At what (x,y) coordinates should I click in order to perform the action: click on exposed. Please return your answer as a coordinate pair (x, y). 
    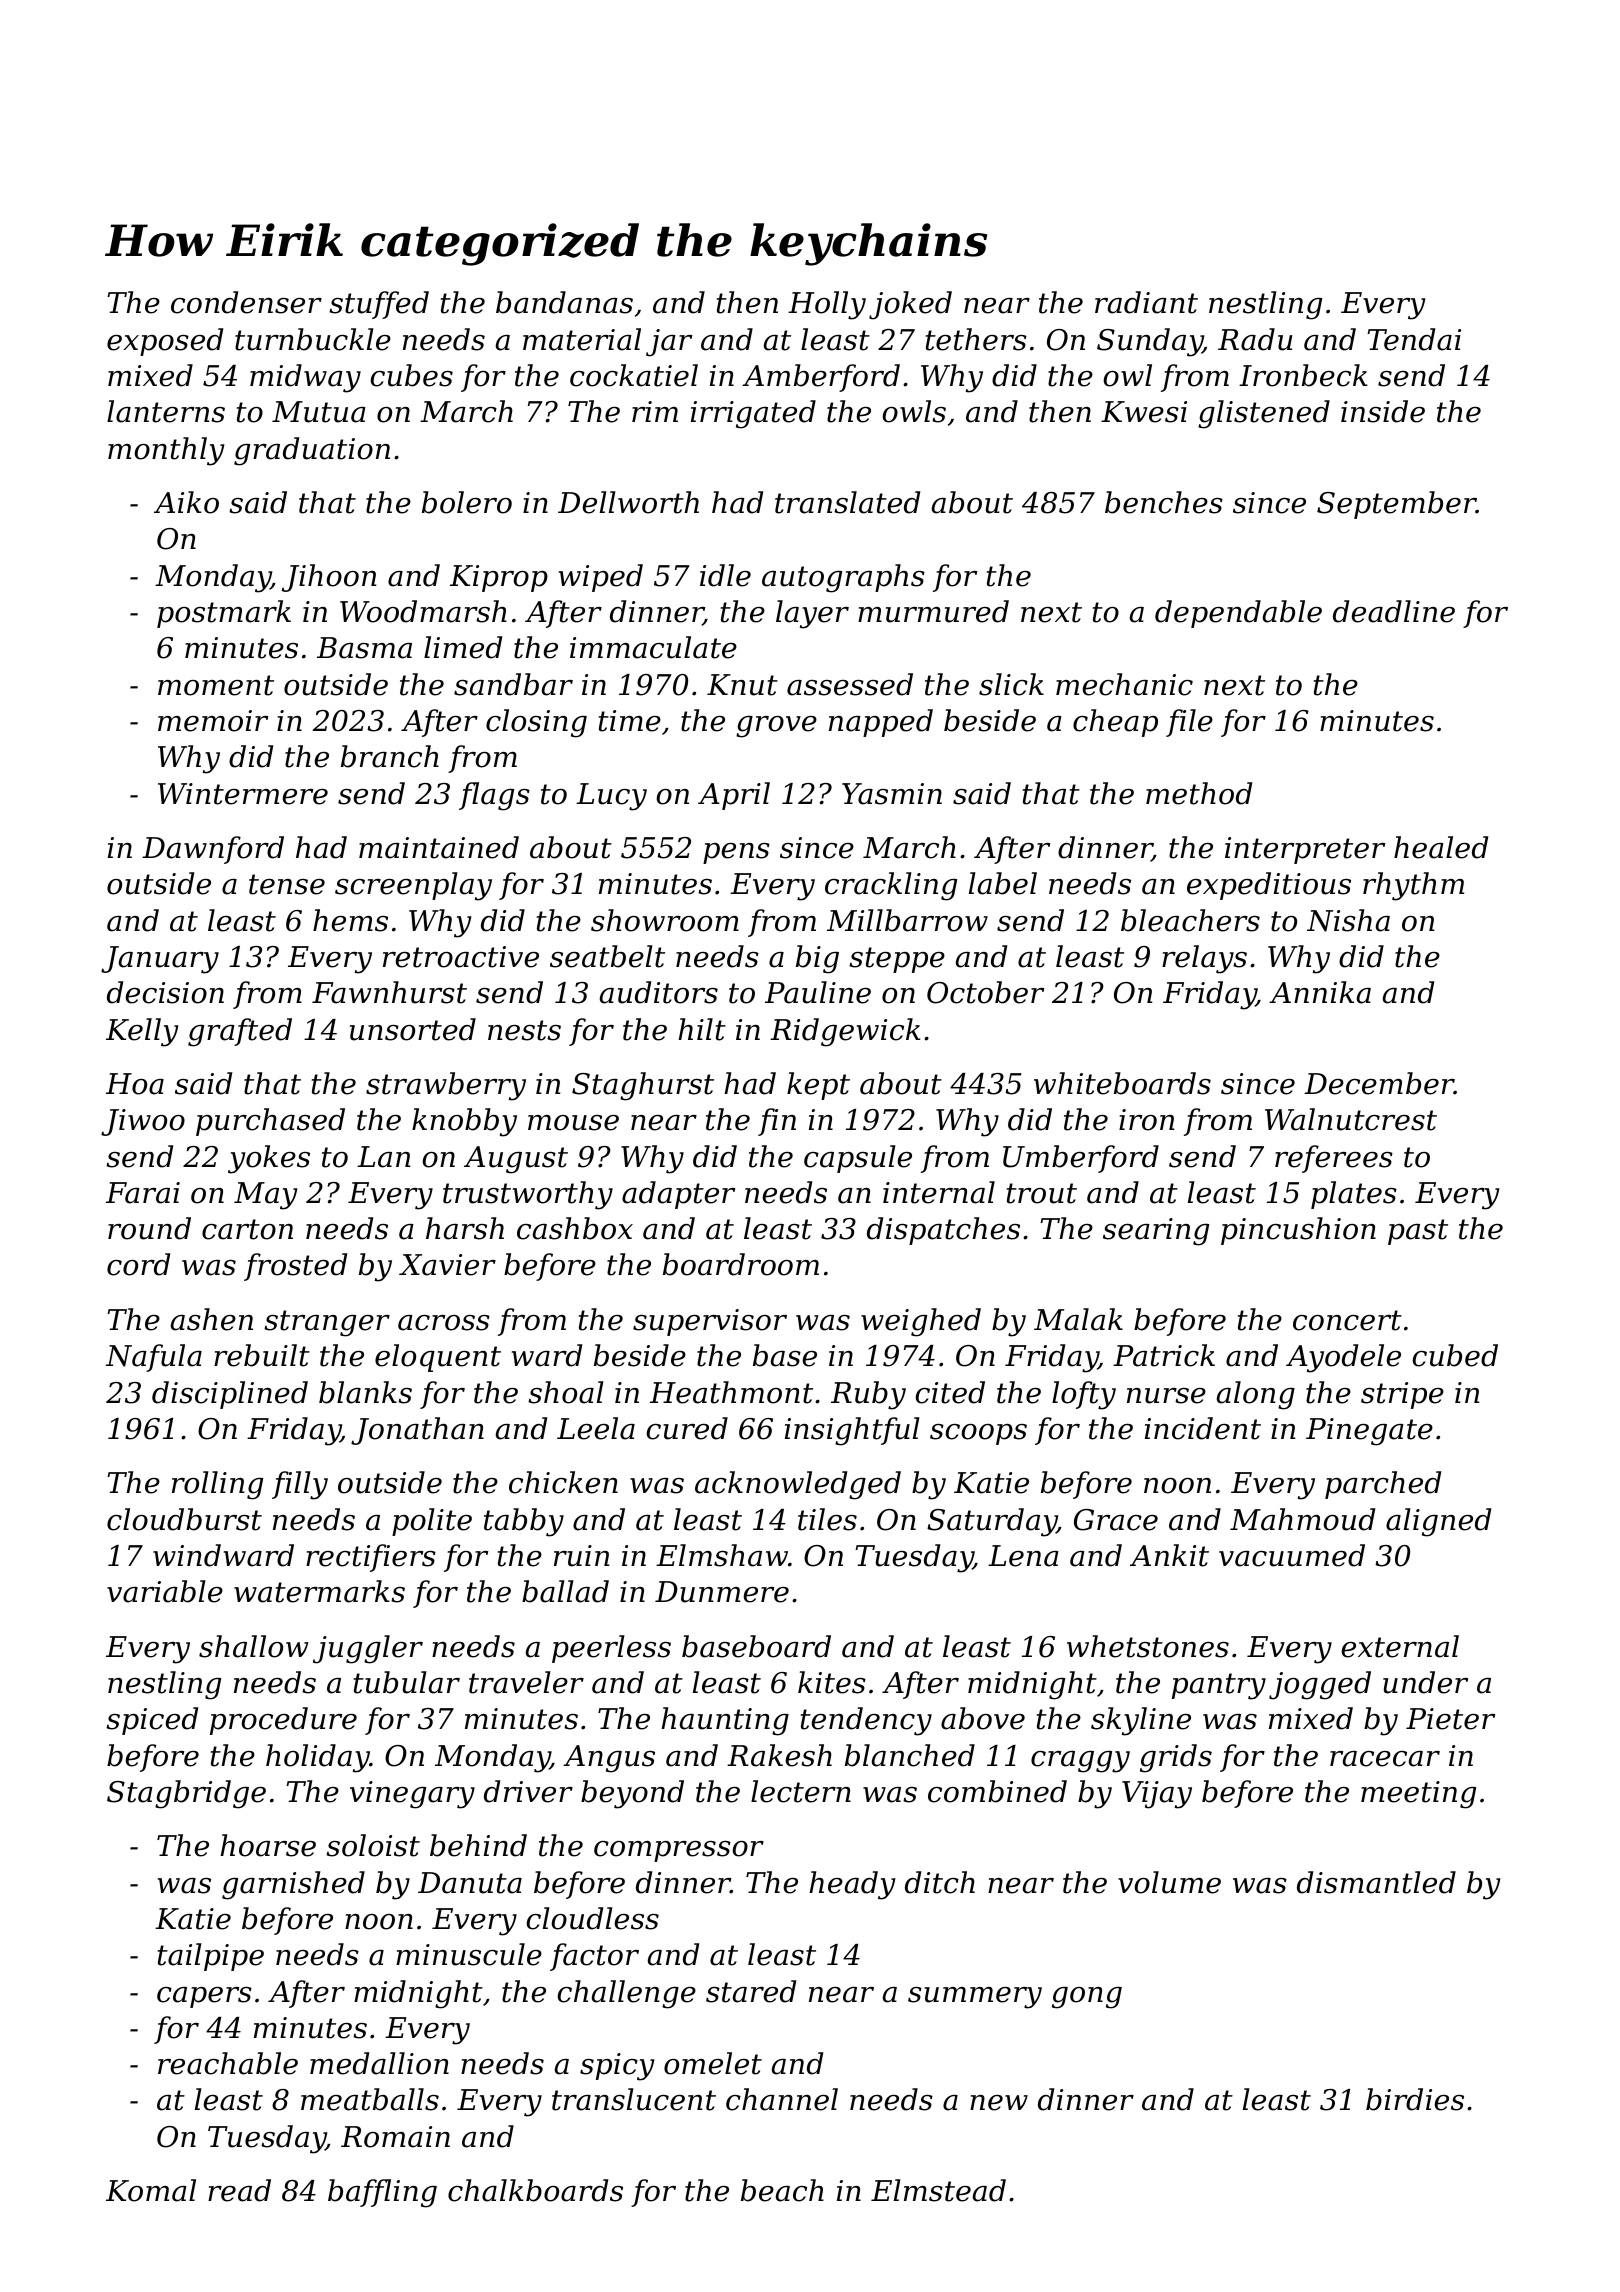
    Looking at the image, I should click on (165, 342).
